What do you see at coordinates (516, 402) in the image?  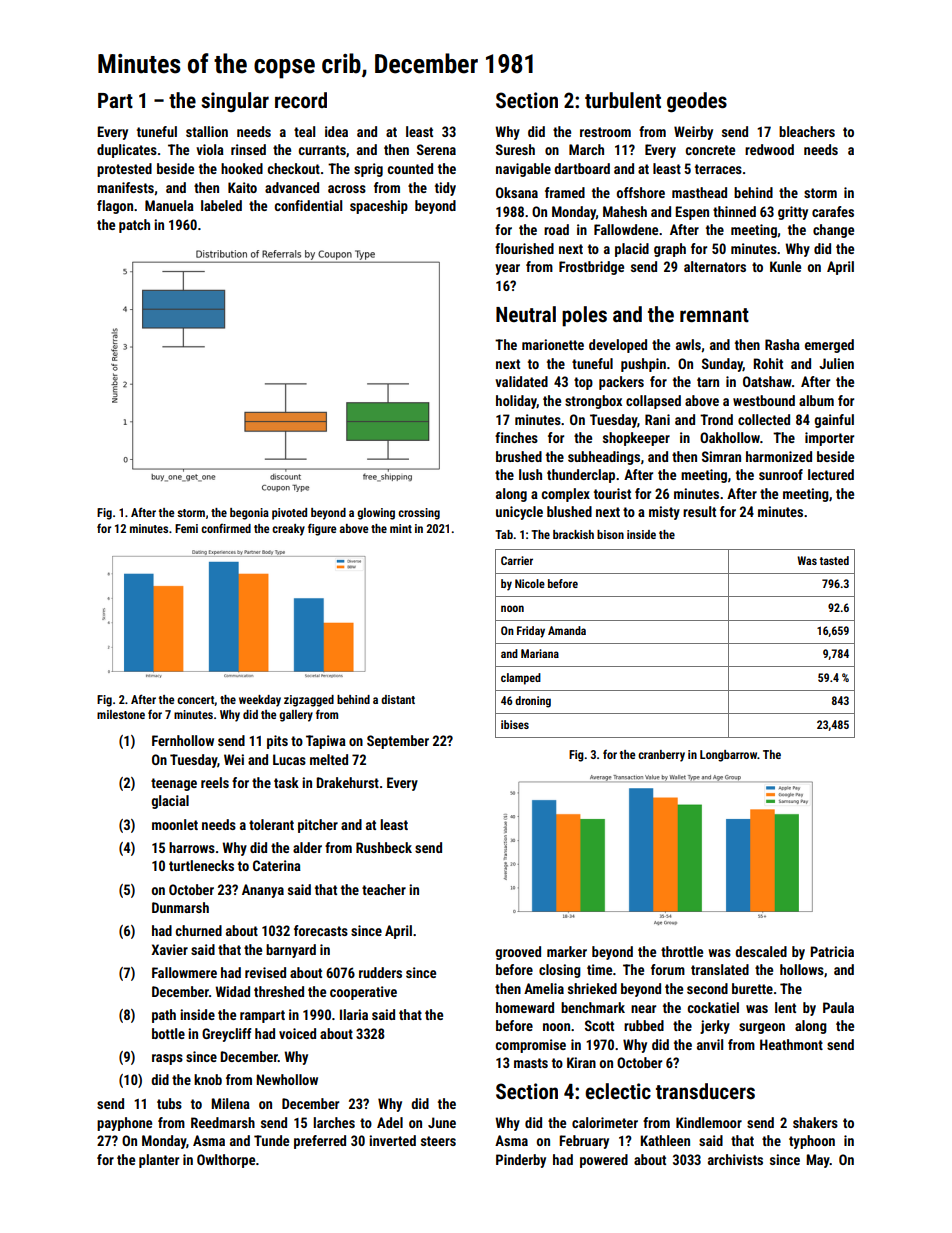 I see `holiday` at bounding box center [516, 402].
